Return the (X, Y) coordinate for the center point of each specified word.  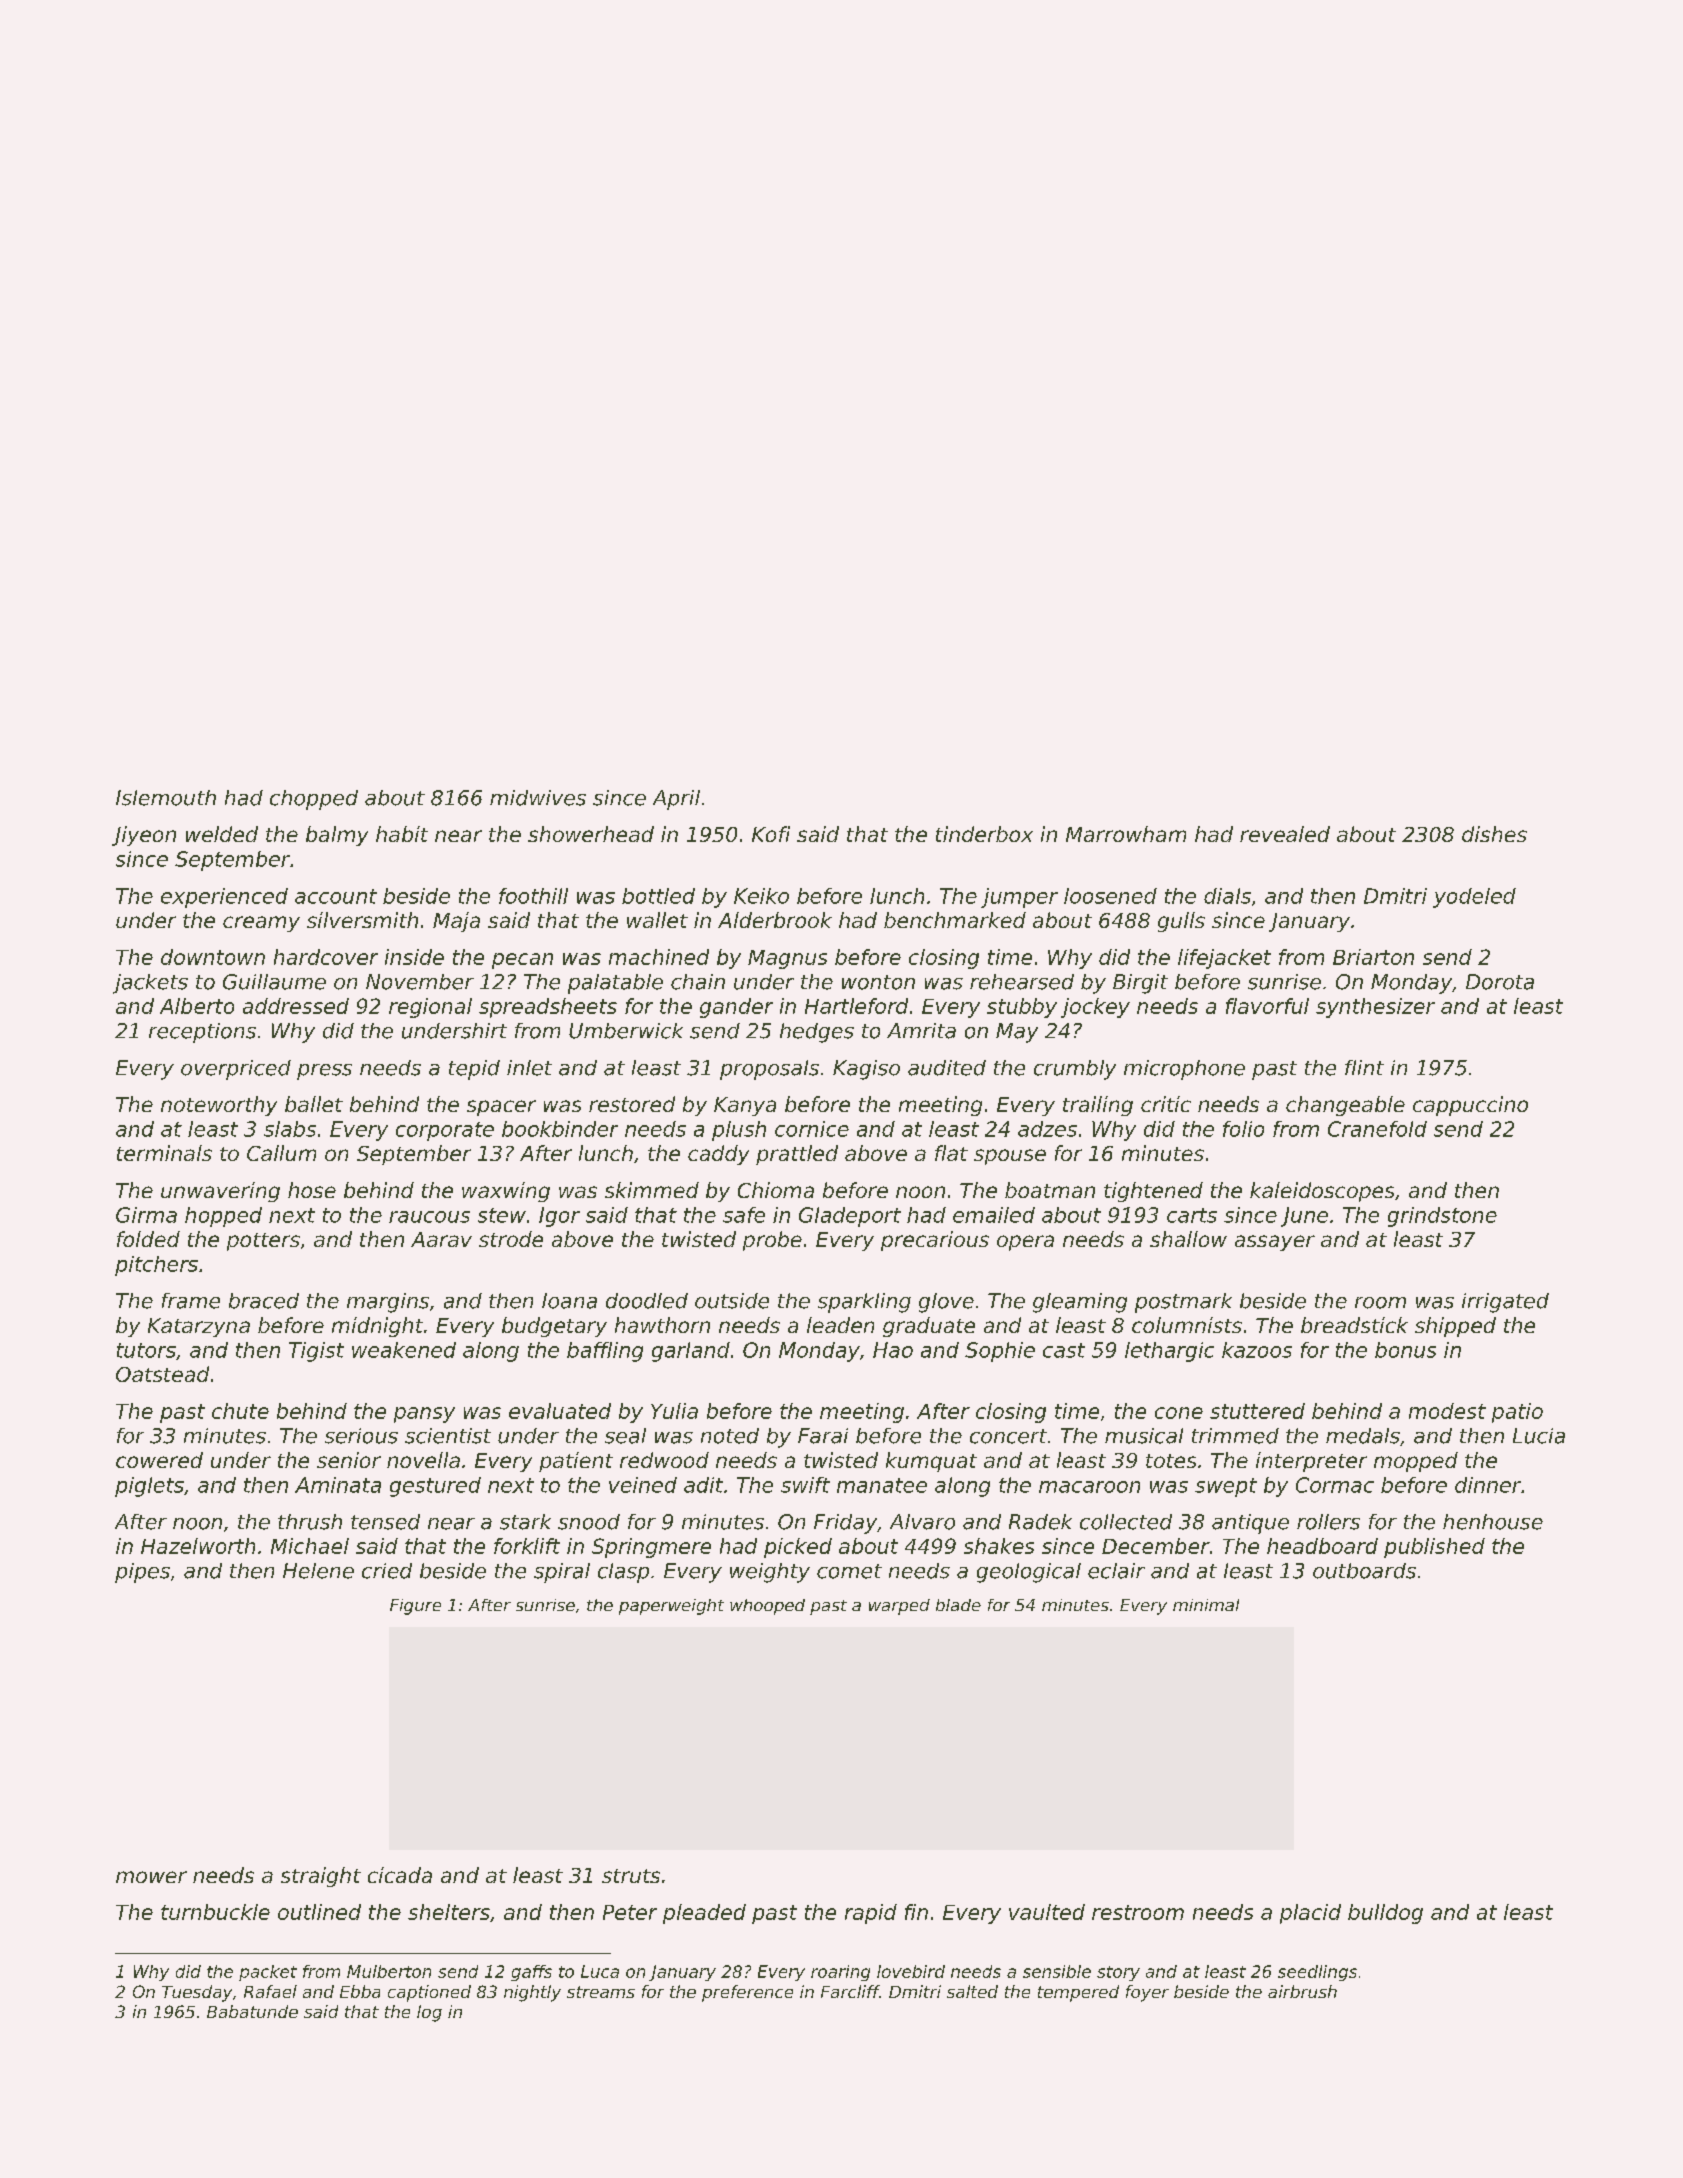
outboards (1364, 1571)
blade (958, 1605)
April (676, 800)
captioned (429, 1993)
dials (1227, 896)
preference (747, 1993)
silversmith (362, 920)
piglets (149, 1487)
